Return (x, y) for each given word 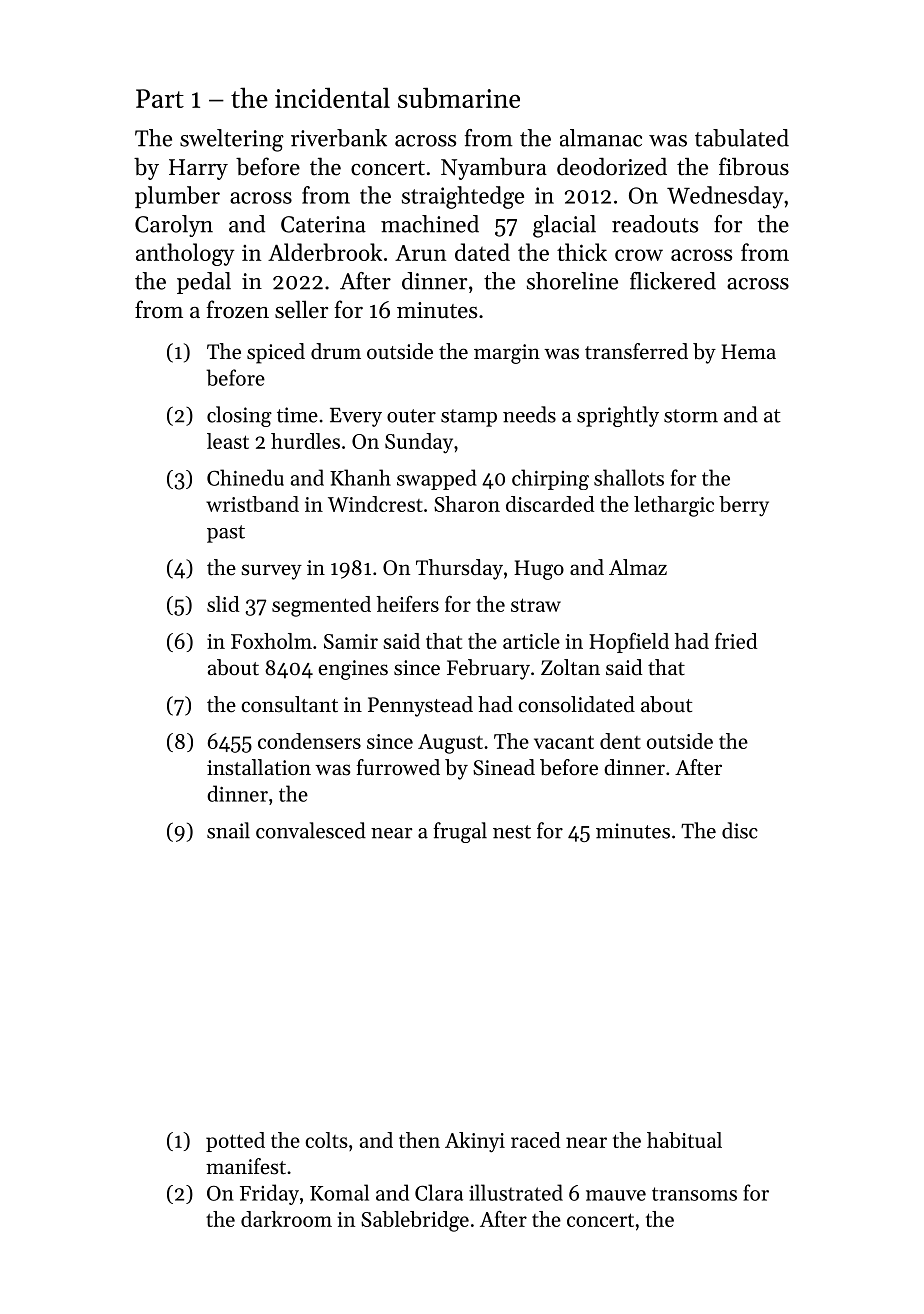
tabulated (742, 138)
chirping (550, 479)
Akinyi (475, 1142)
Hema (748, 352)
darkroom (286, 1219)
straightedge (463, 197)
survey (271, 572)
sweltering (232, 140)
